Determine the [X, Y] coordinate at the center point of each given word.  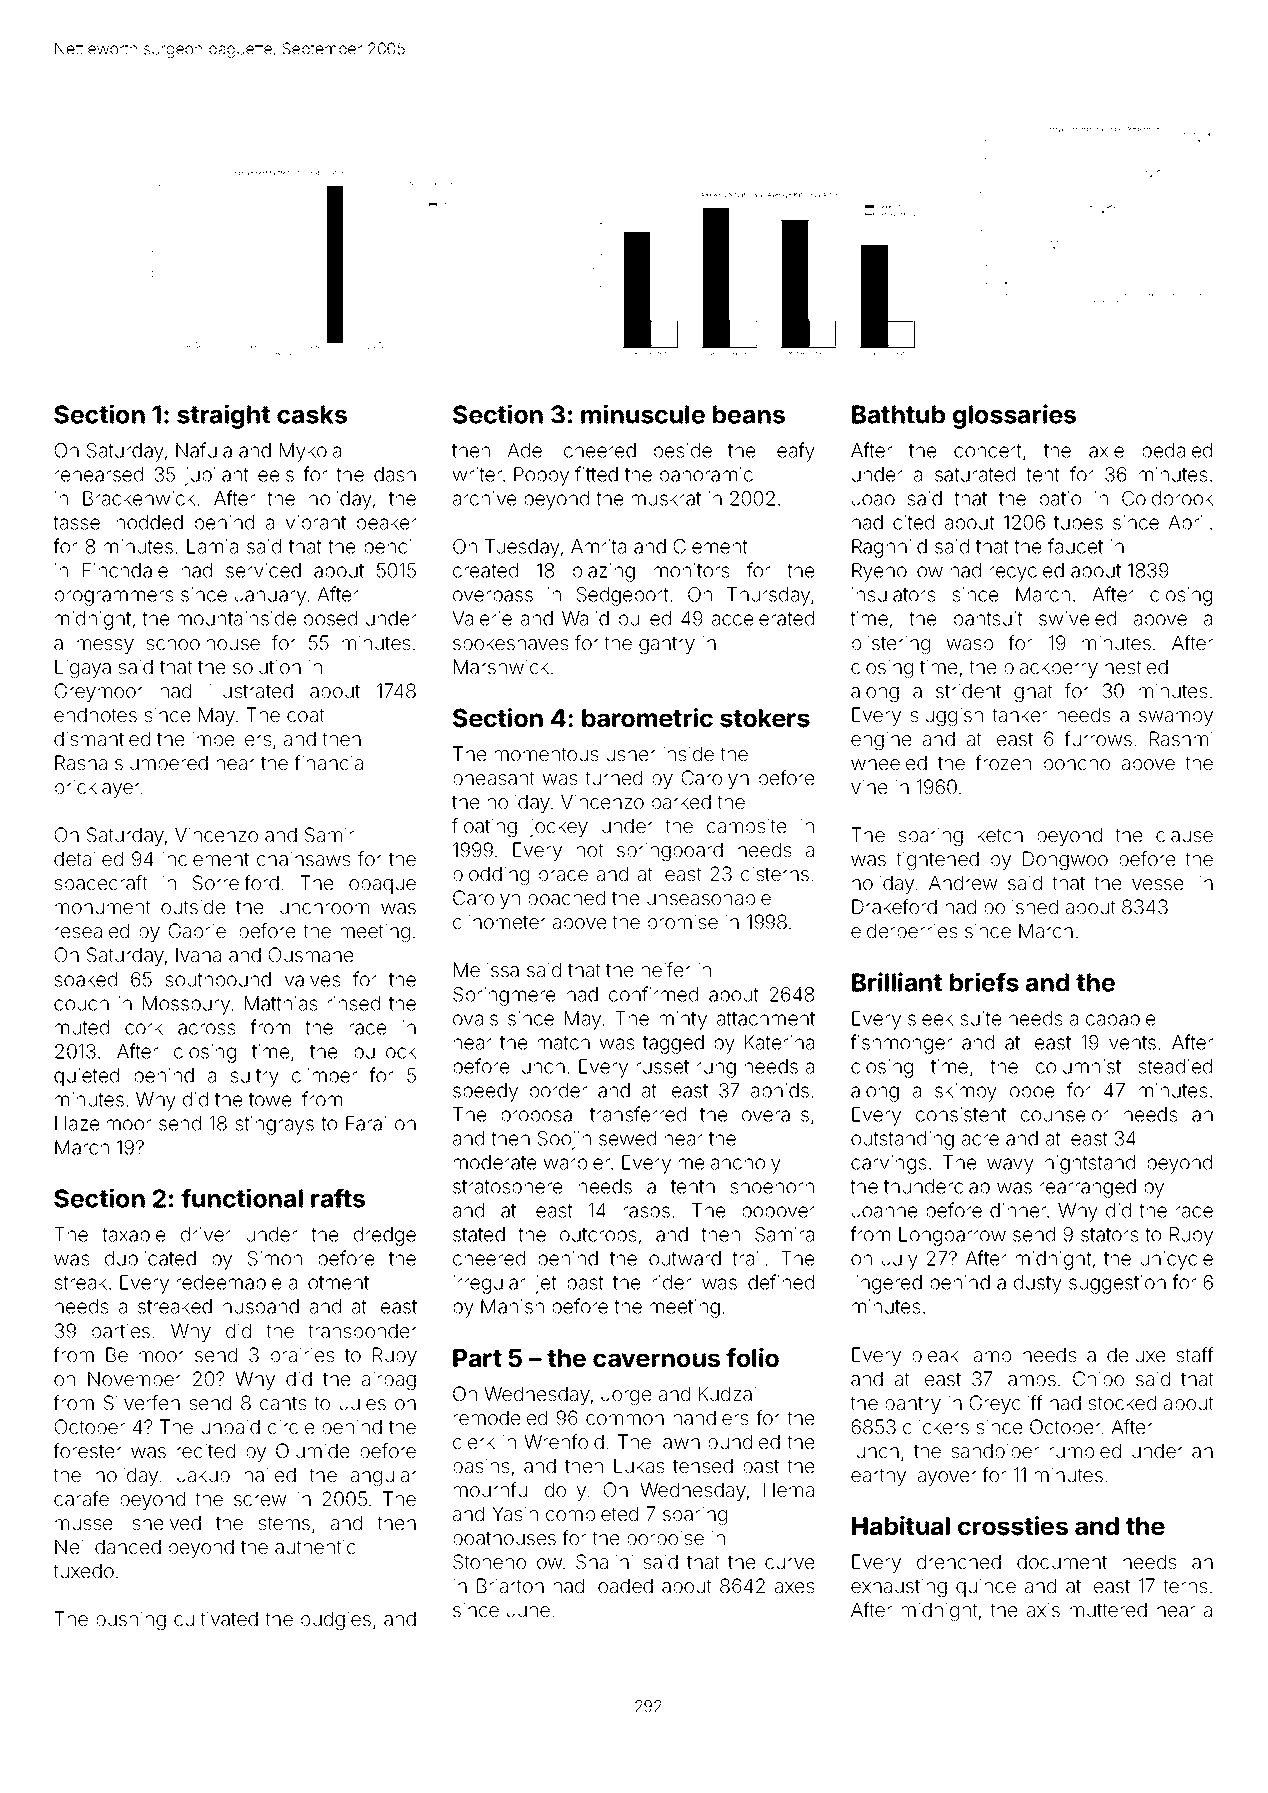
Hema [789, 1489]
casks [312, 414]
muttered [1108, 1609]
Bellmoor [145, 1354]
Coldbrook [1167, 498]
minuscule [643, 414]
